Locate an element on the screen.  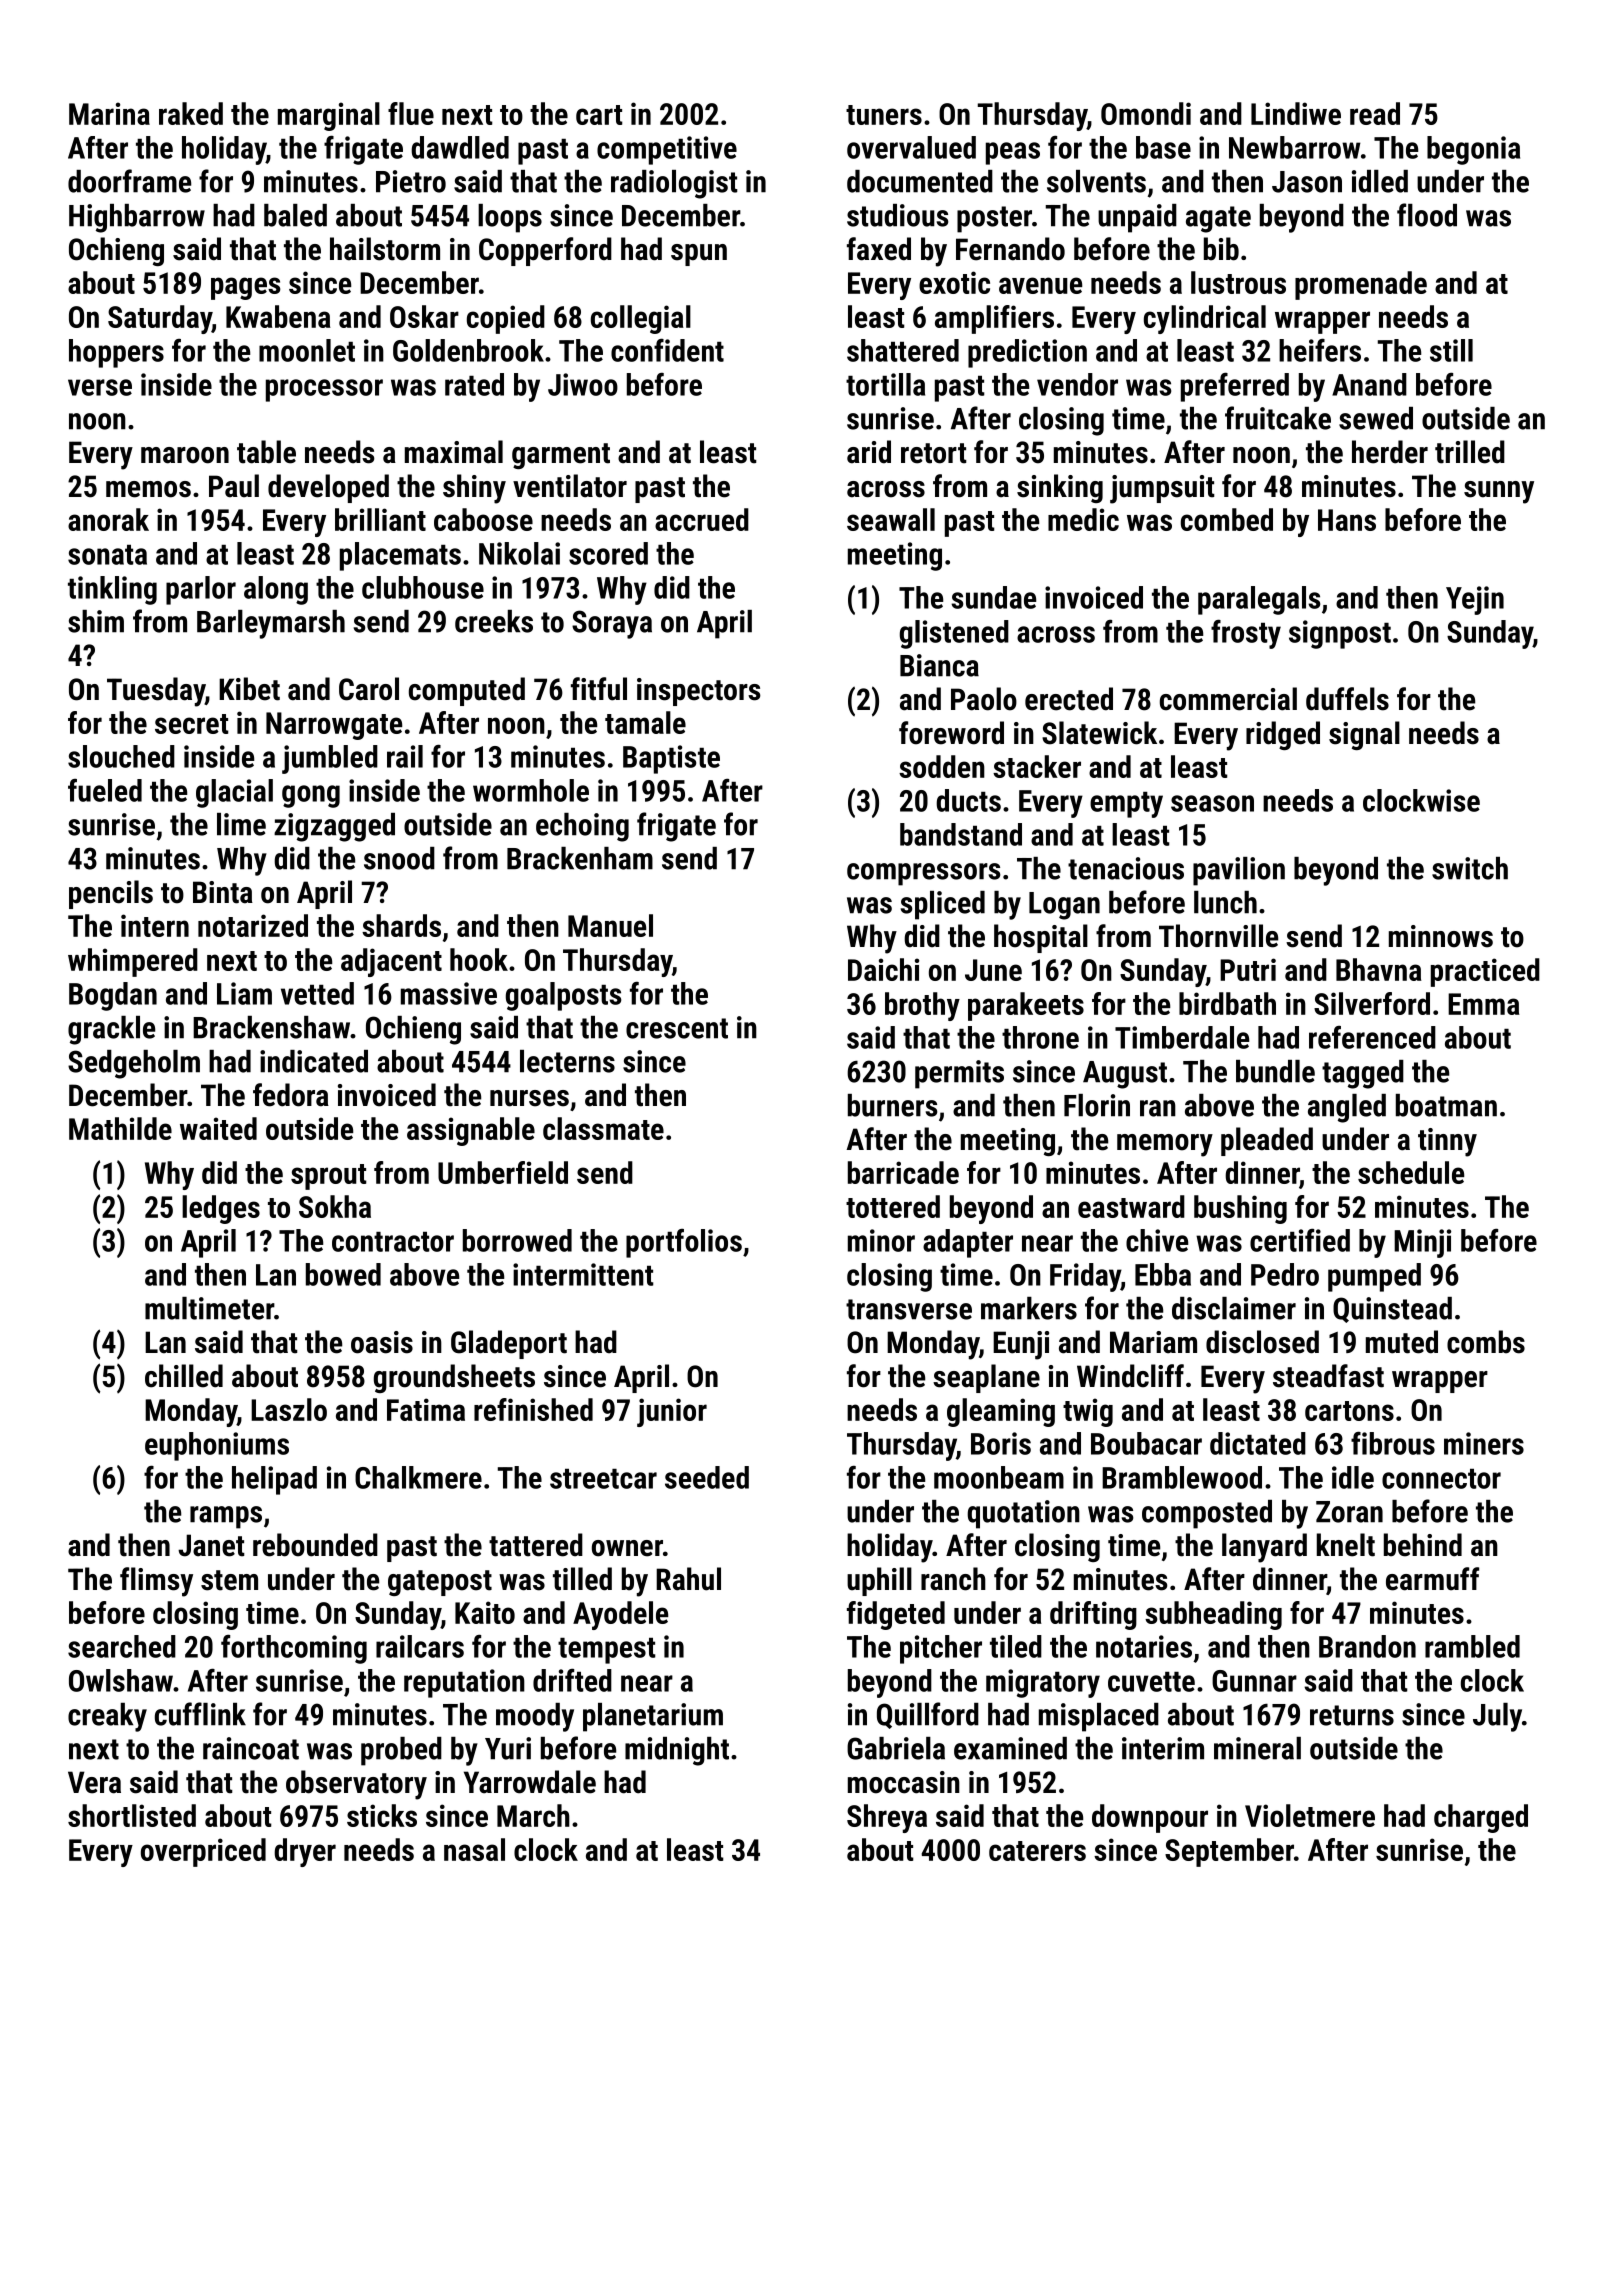
Oskar is located at coordinates (424, 316).
